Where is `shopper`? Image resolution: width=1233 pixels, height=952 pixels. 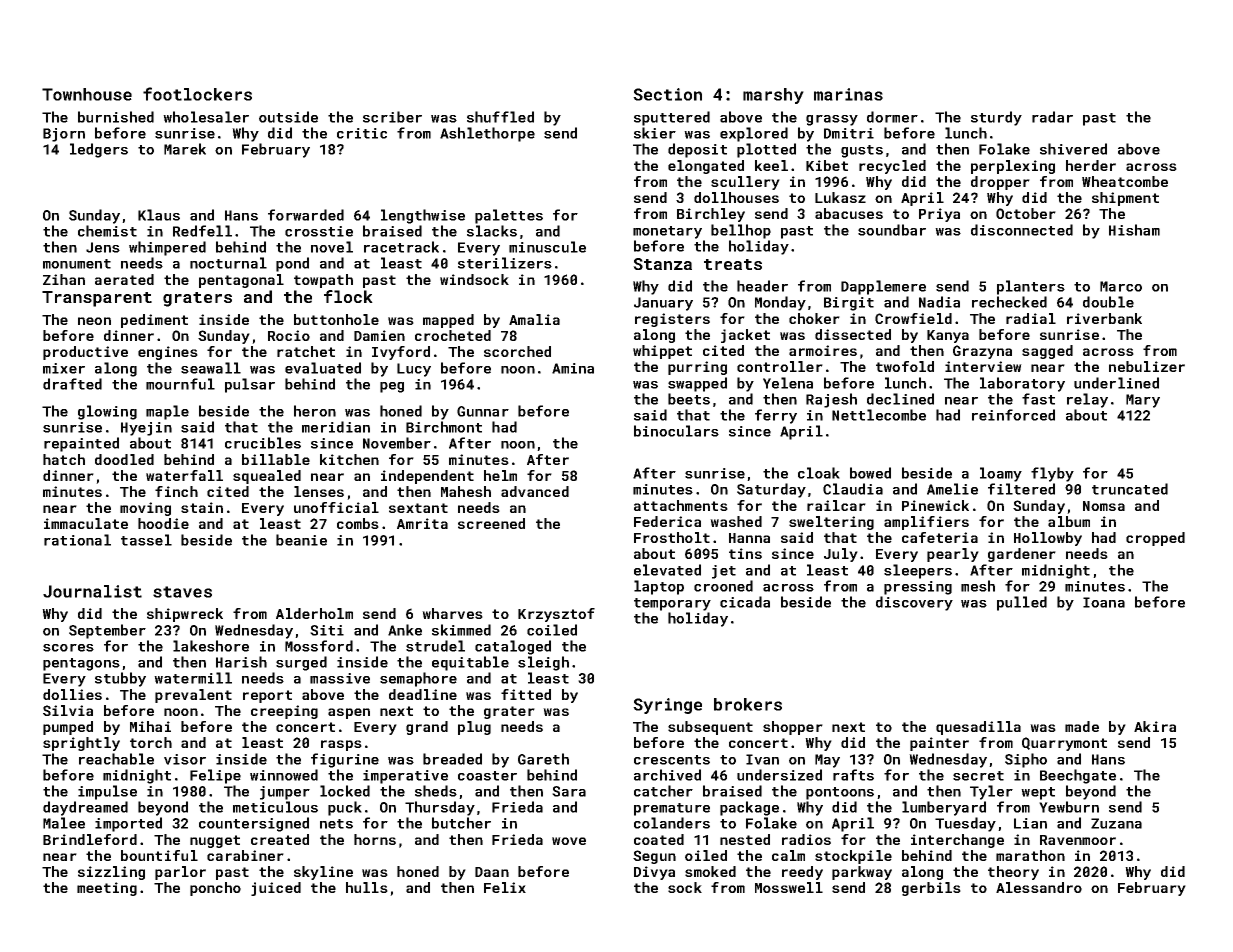
shopper is located at coordinates (793, 728).
